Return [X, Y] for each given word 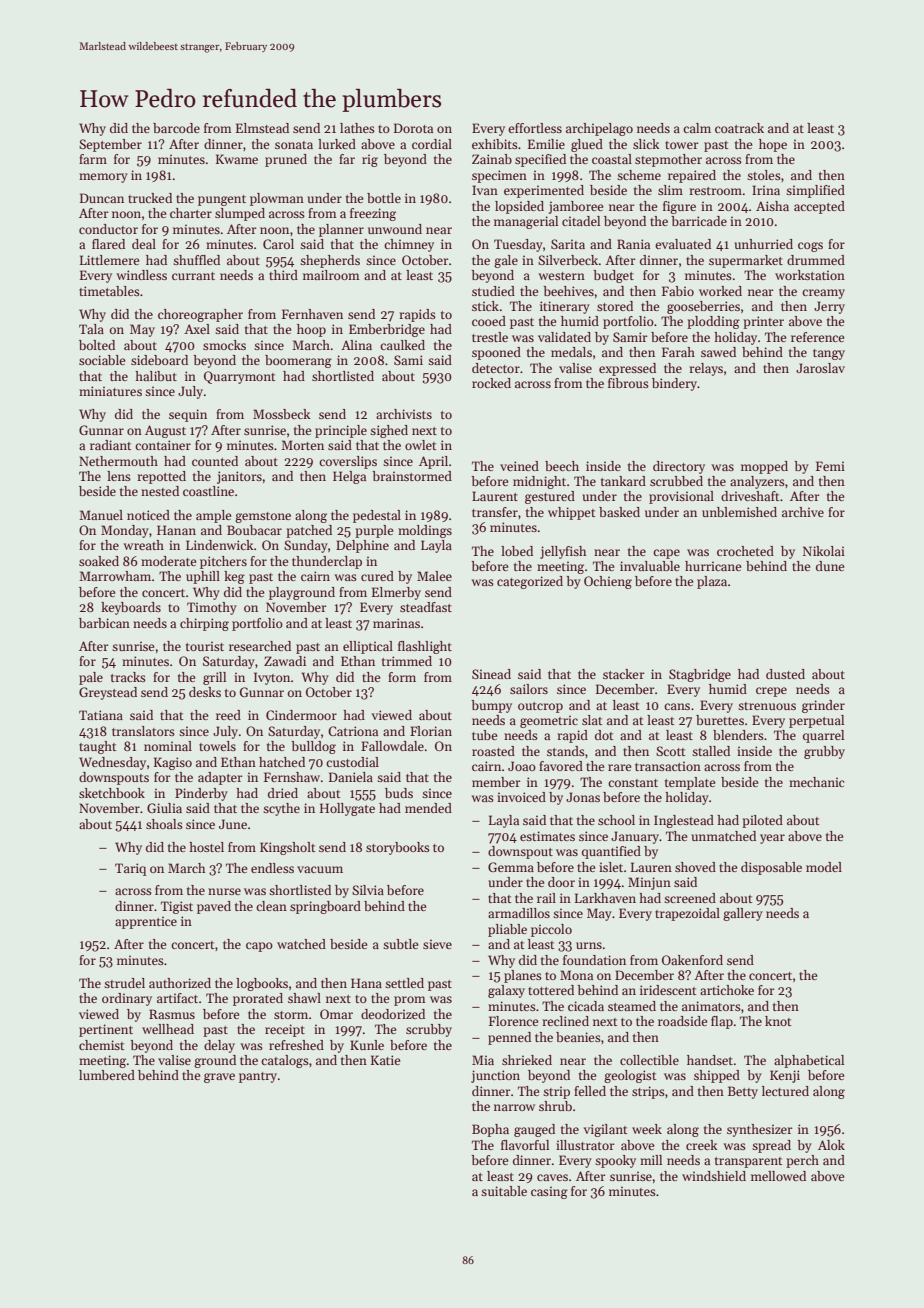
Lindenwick [220, 545]
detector [496, 368]
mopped [764, 467]
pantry [258, 1077]
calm [697, 128]
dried [283, 793]
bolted [97, 345]
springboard [325, 907]
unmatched [723, 836]
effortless [535, 128]
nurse [224, 891]
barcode [176, 128]
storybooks [398, 848]
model [824, 867]
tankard [623, 481]
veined [519, 466]
